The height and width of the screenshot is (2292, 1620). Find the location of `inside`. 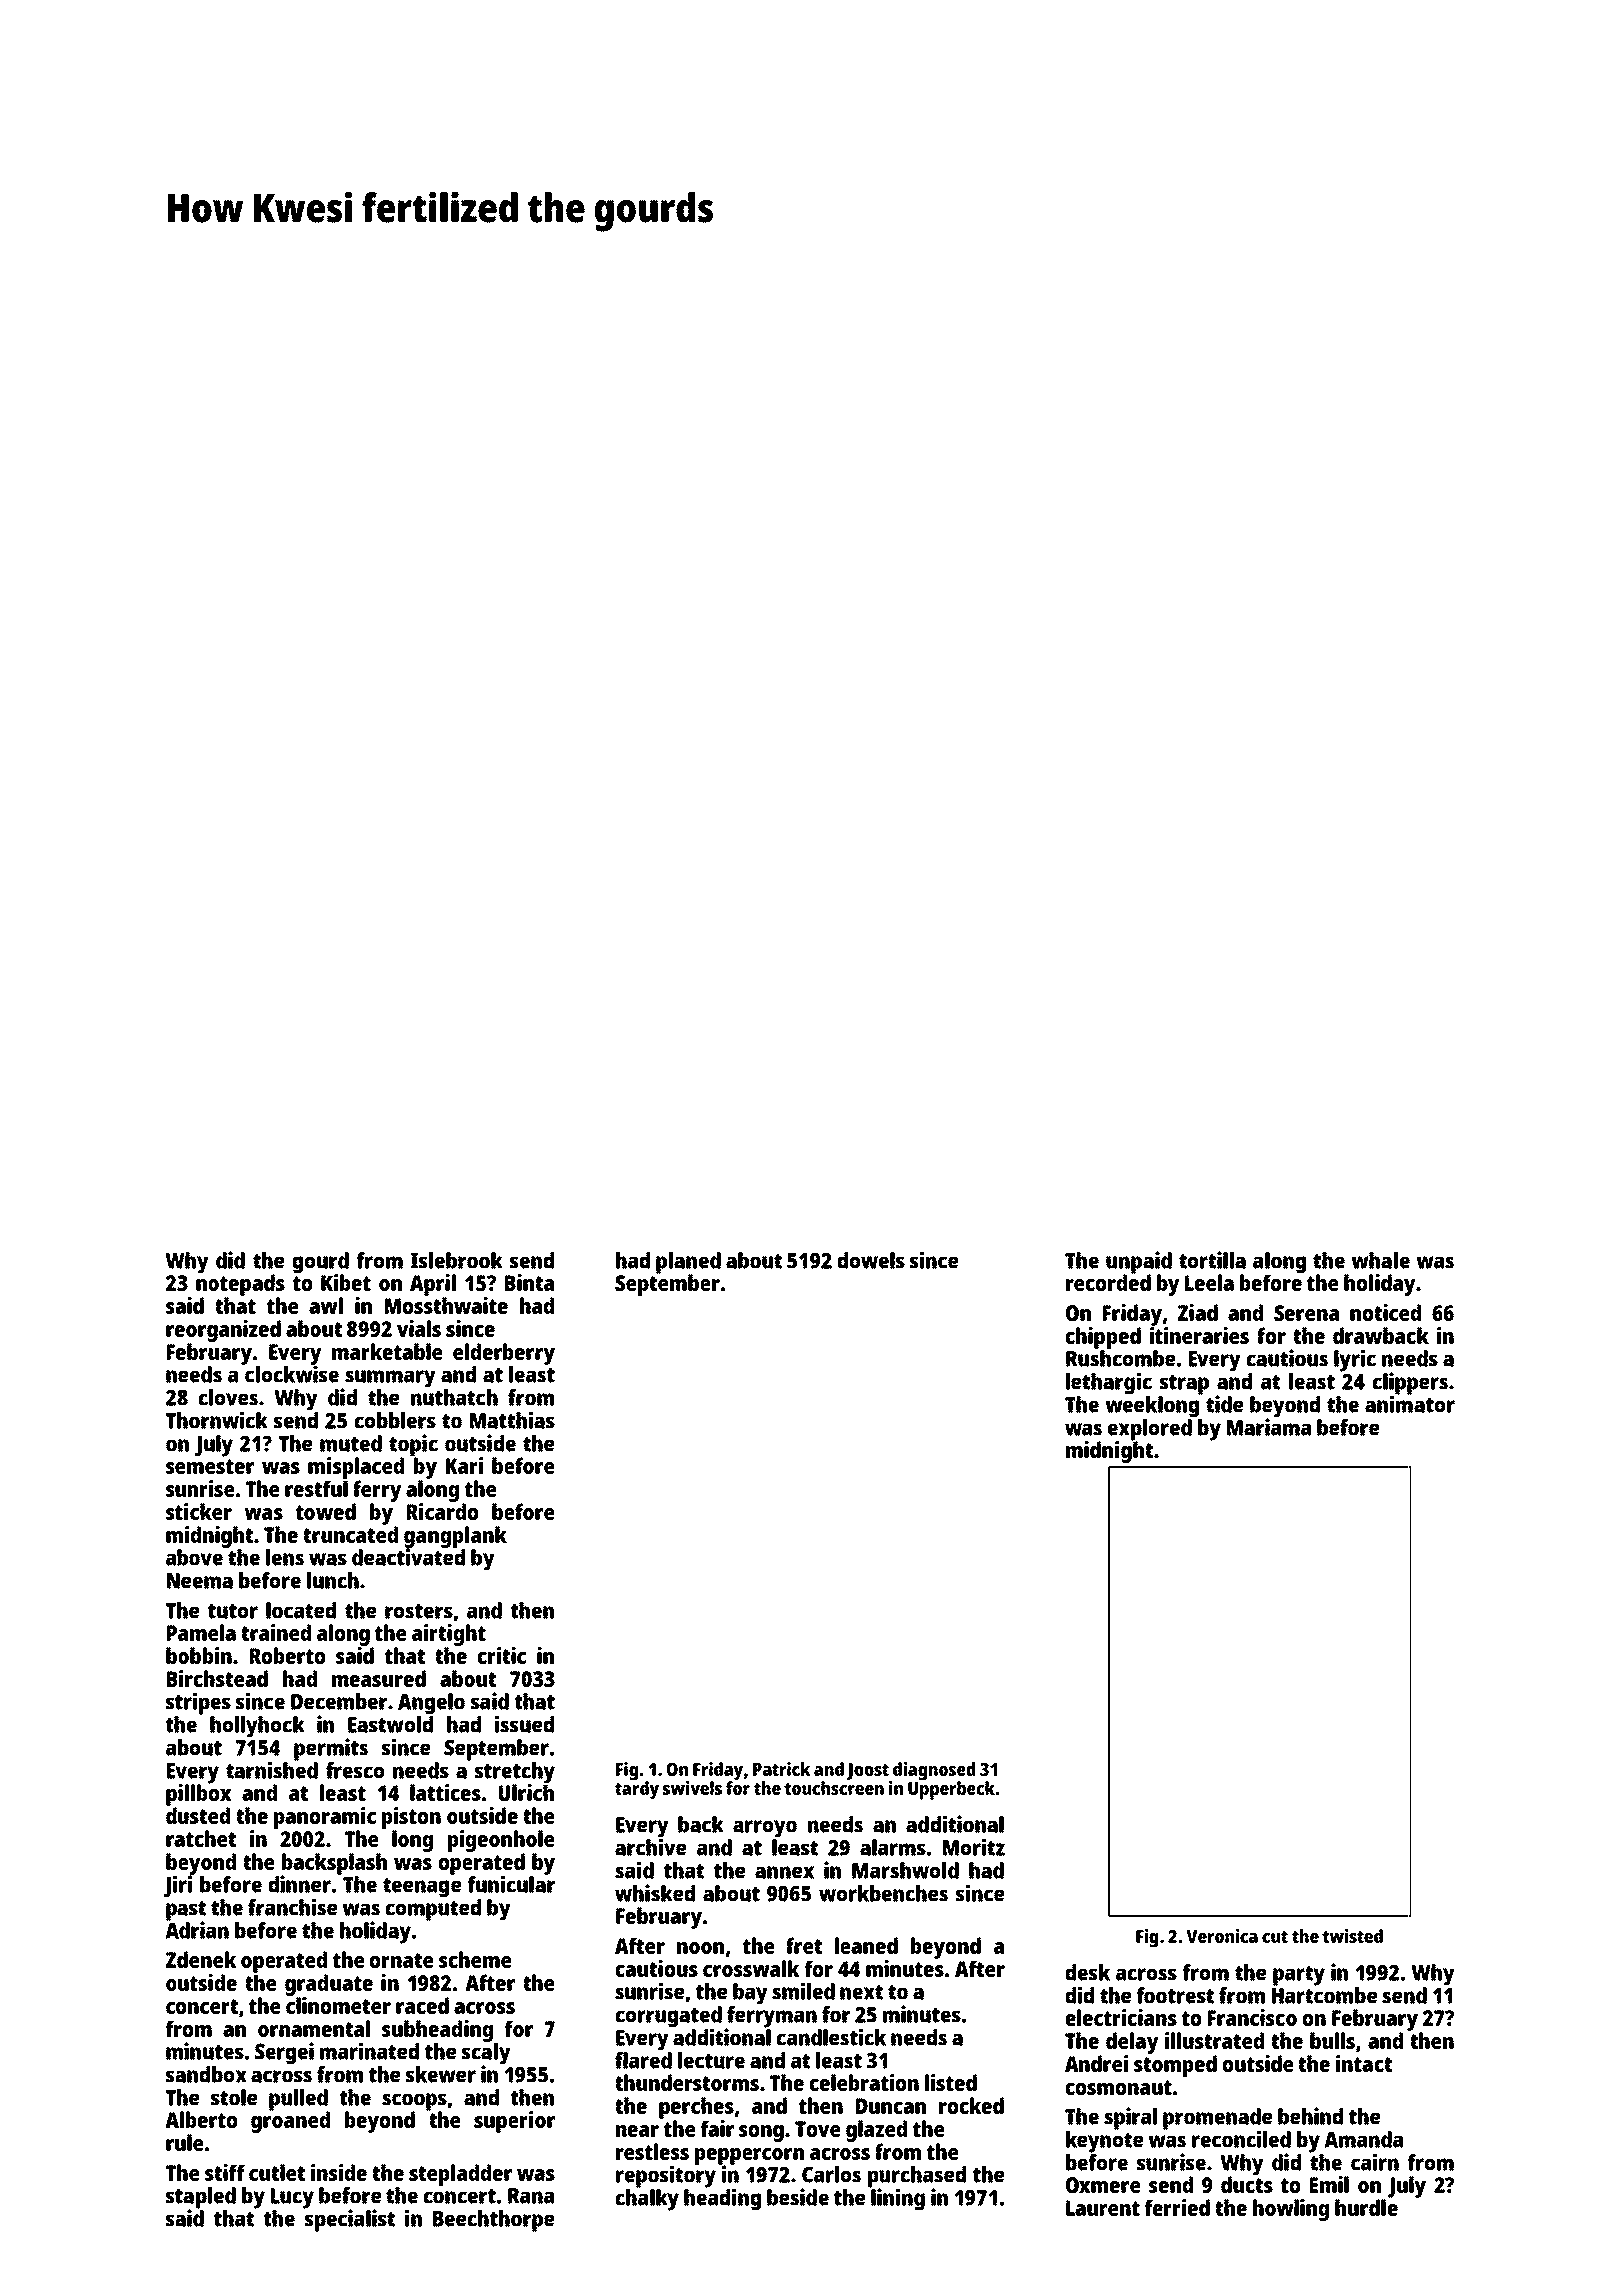

inside is located at coordinates (339, 2172).
